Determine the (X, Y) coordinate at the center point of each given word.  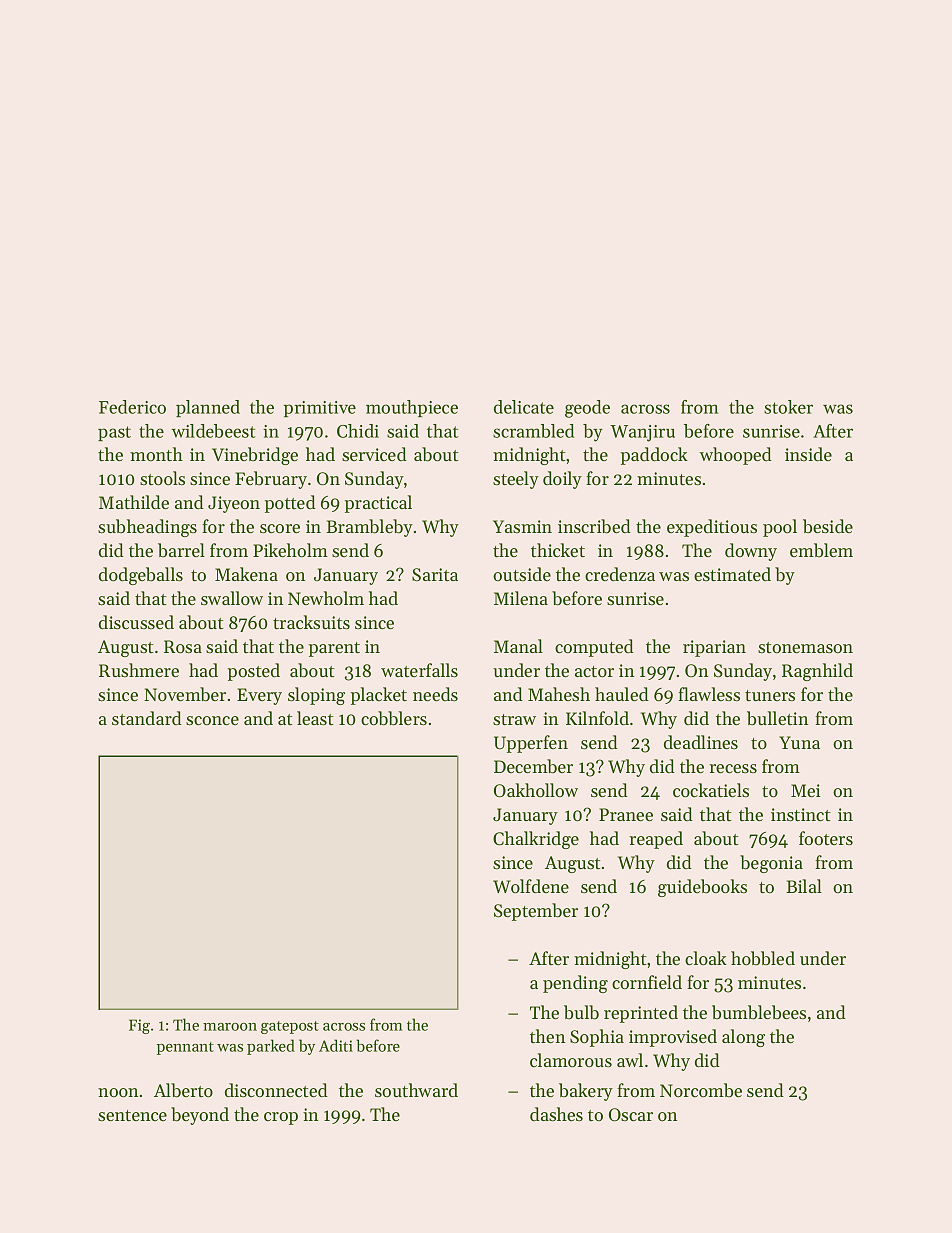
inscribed (594, 526)
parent (334, 649)
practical (378, 504)
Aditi (336, 1045)
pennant (185, 1048)
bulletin (777, 718)
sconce (212, 720)
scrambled (533, 431)
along (743, 1038)
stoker (788, 407)
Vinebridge (255, 456)
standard (147, 718)
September (536, 912)
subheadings (147, 528)
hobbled (763, 958)
